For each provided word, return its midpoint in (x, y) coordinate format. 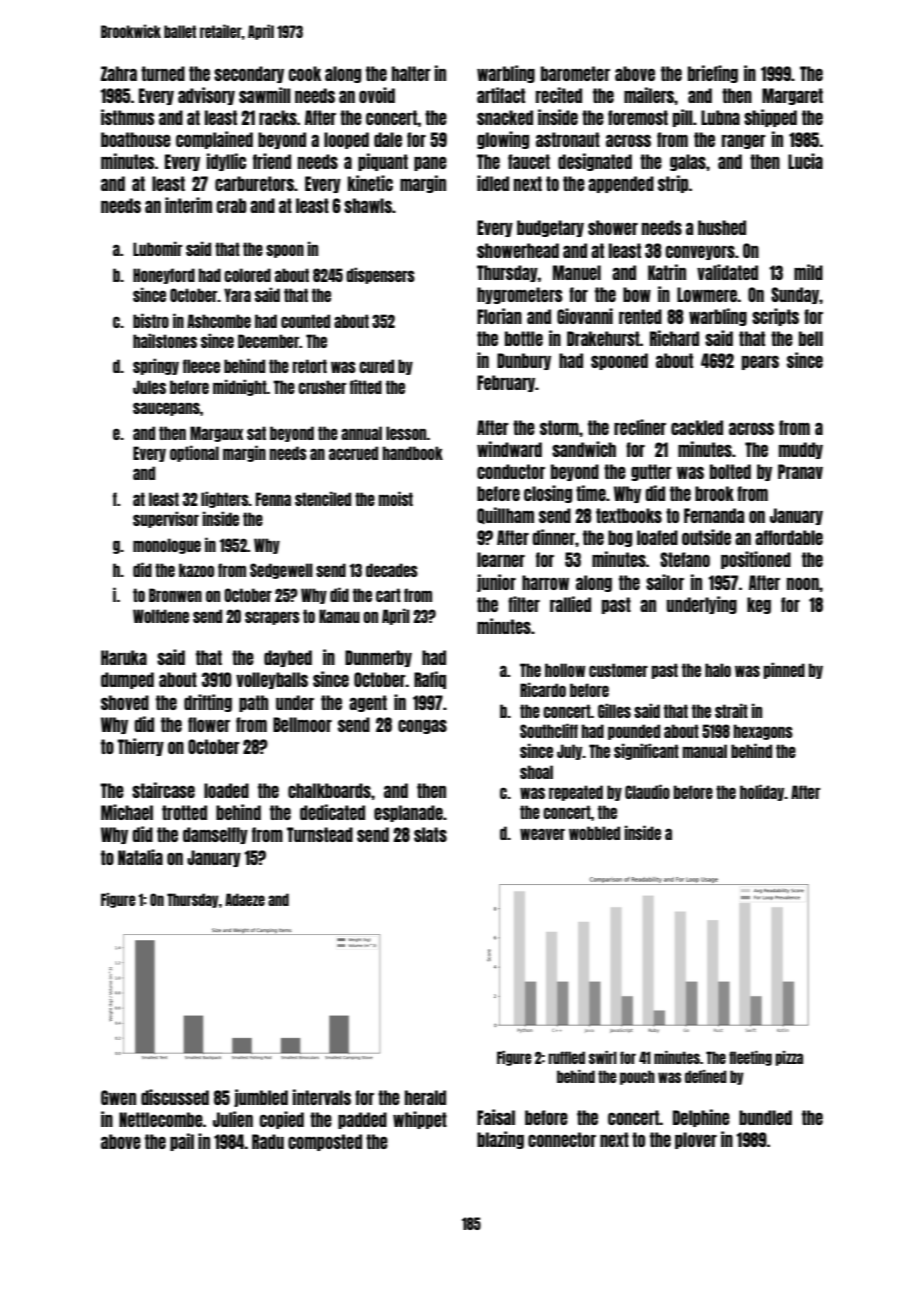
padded (362, 1120)
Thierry (140, 747)
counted (305, 321)
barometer (575, 73)
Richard (674, 338)
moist (396, 498)
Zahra (119, 73)
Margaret (792, 96)
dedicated (332, 812)
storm (559, 427)
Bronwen (175, 595)
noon (803, 583)
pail (182, 1142)
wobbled (594, 833)
